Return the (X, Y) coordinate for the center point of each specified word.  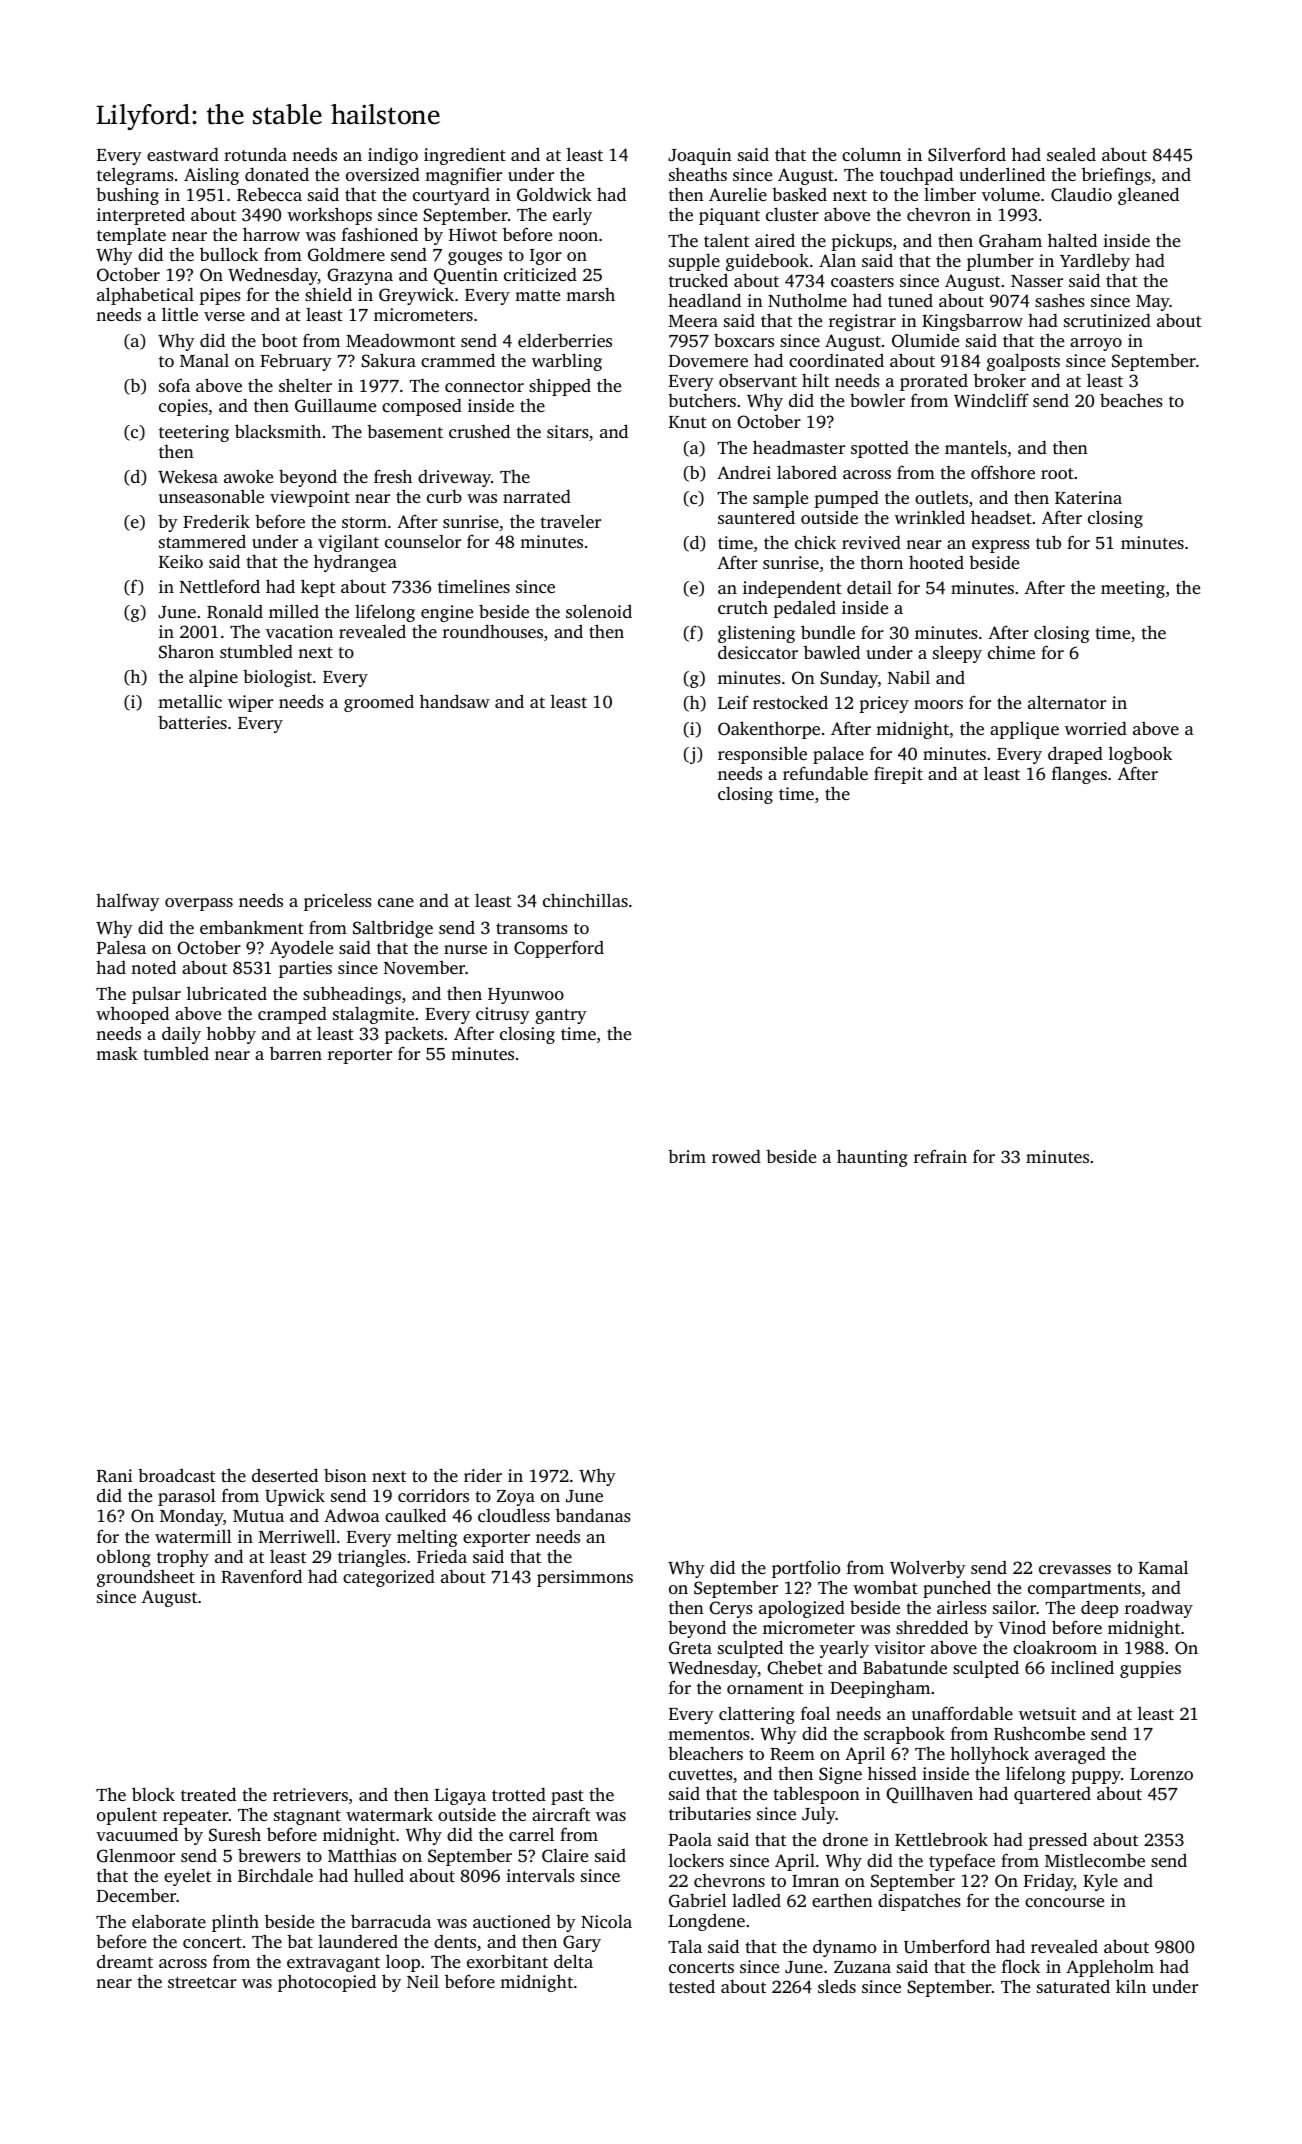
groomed (379, 703)
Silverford (967, 154)
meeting (1133, 589)
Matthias (362, 1855)
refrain (940, 1156)
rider (483, 1475)
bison (345, 1475)
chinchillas (585, 900)
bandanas (593, 1515)
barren (296, 1053)
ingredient (465, 156)
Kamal (1163, 1567)
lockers (696, 1860)
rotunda (255, 154)
